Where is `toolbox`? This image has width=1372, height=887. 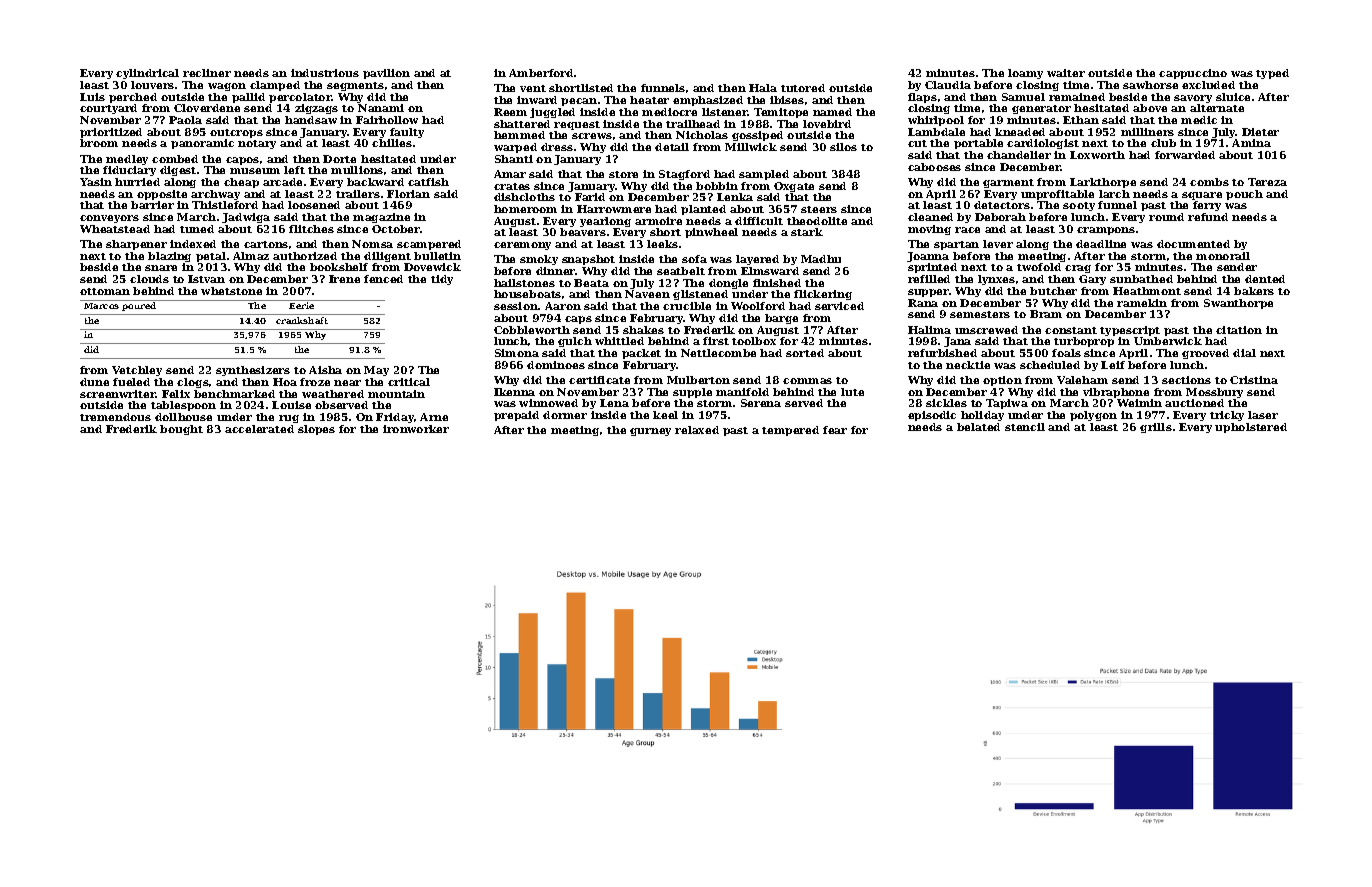
toolbox is located at coordinates (754, 341).
